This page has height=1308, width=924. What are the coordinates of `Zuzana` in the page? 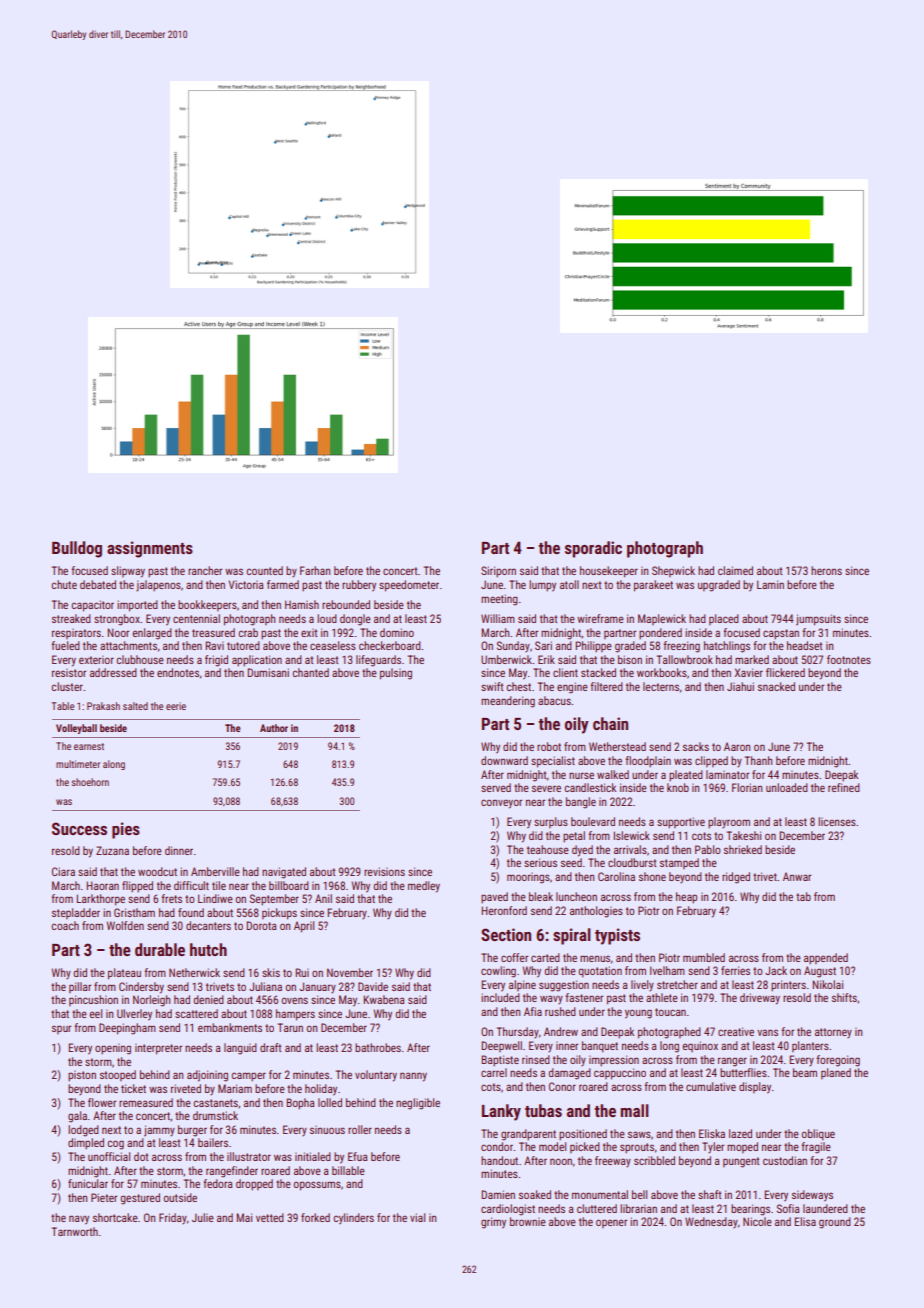 It's located at (112, 850).
